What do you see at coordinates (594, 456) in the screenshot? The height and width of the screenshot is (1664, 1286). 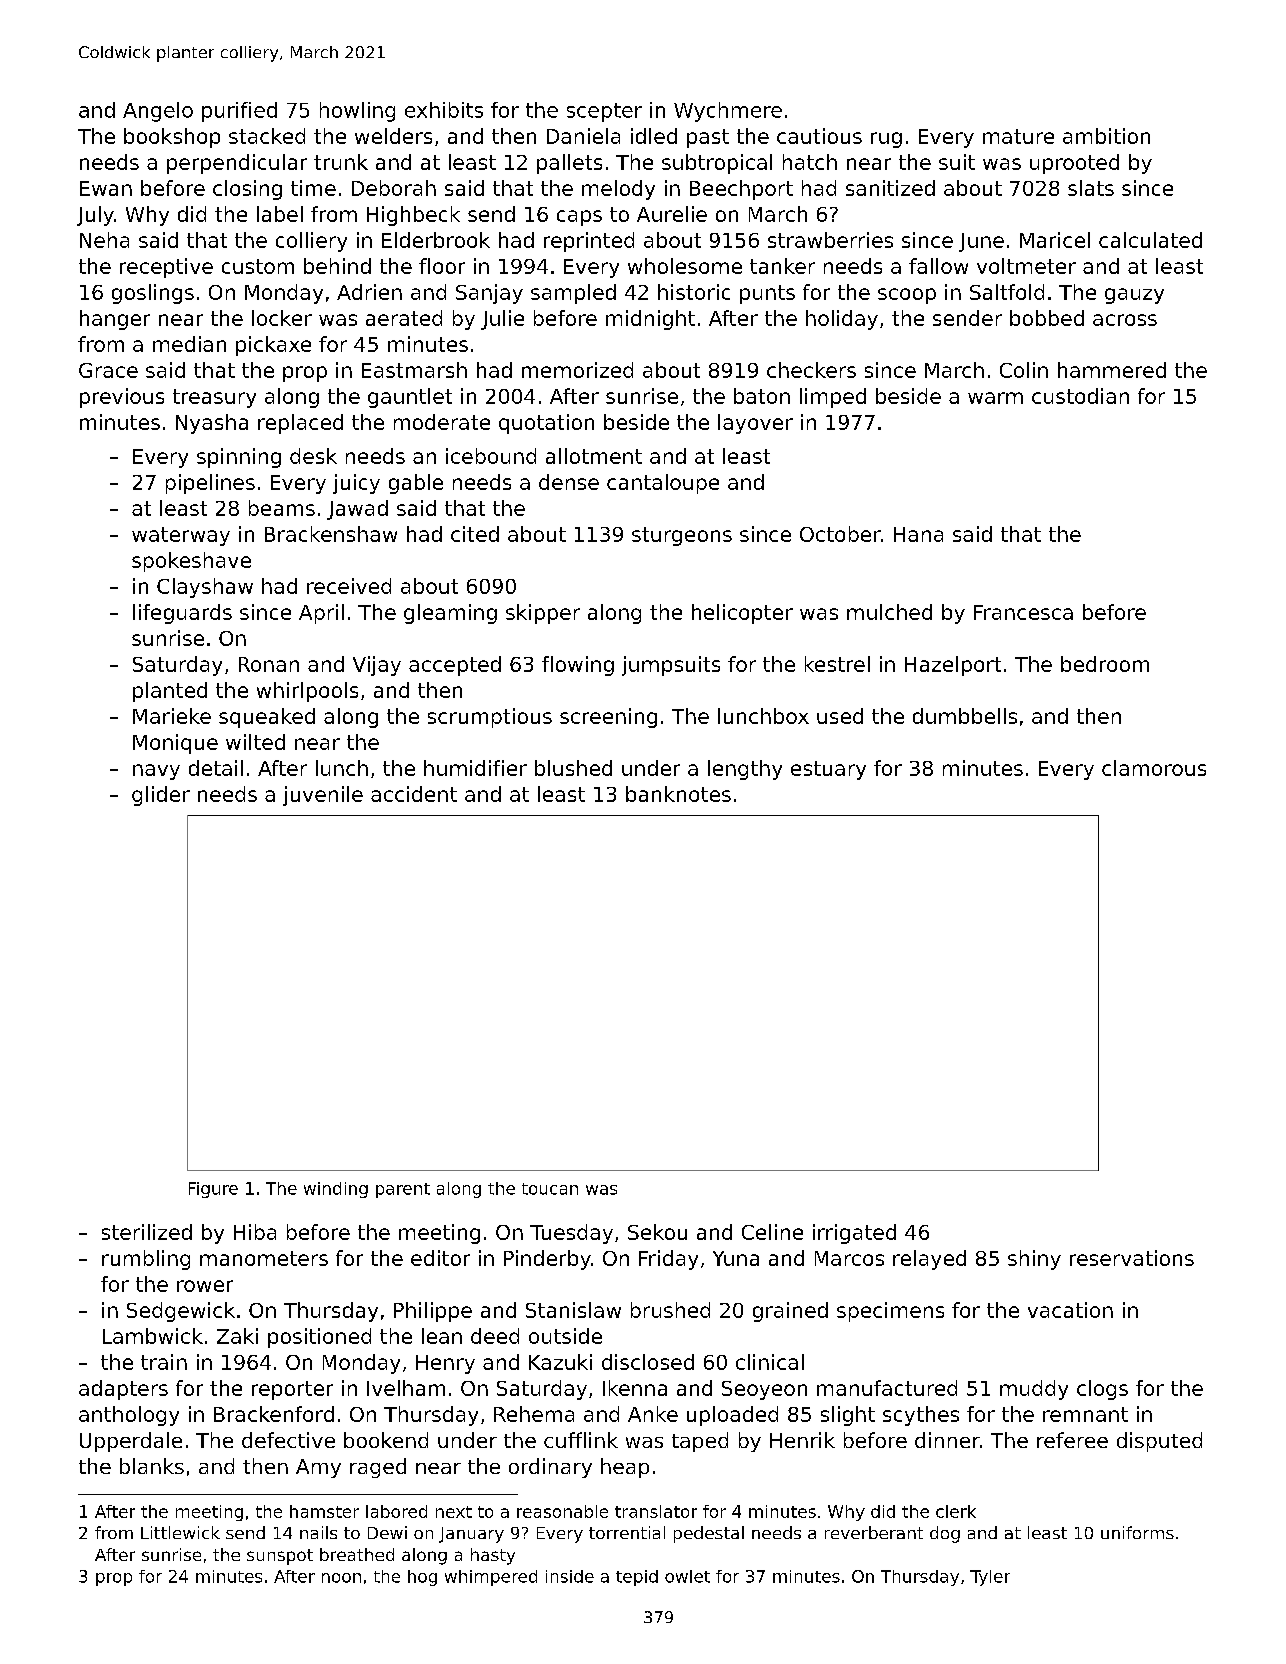 I see `allotment` at bounding box center [594, 456].
